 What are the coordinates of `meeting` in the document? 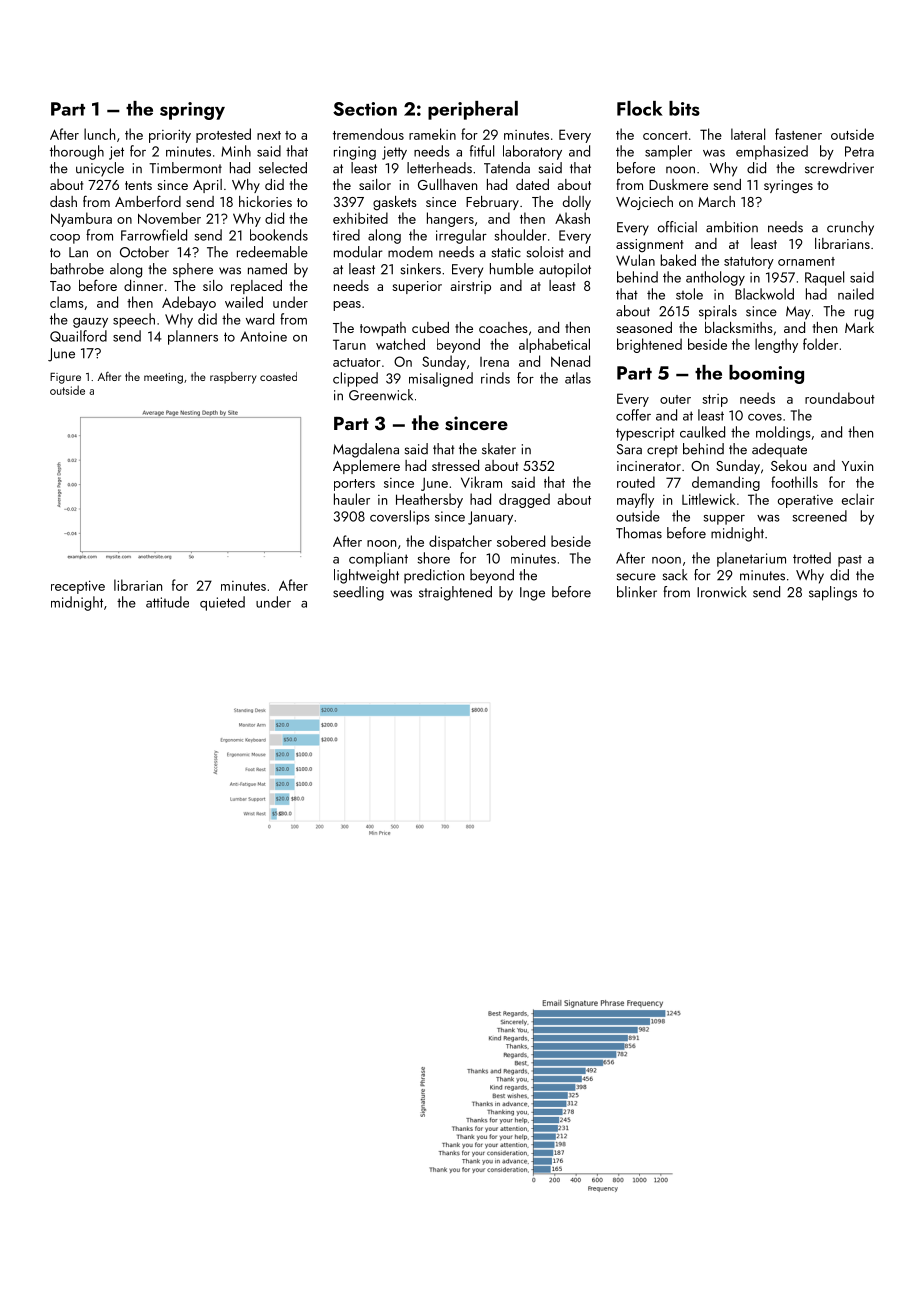 It's located at (163, 378).
